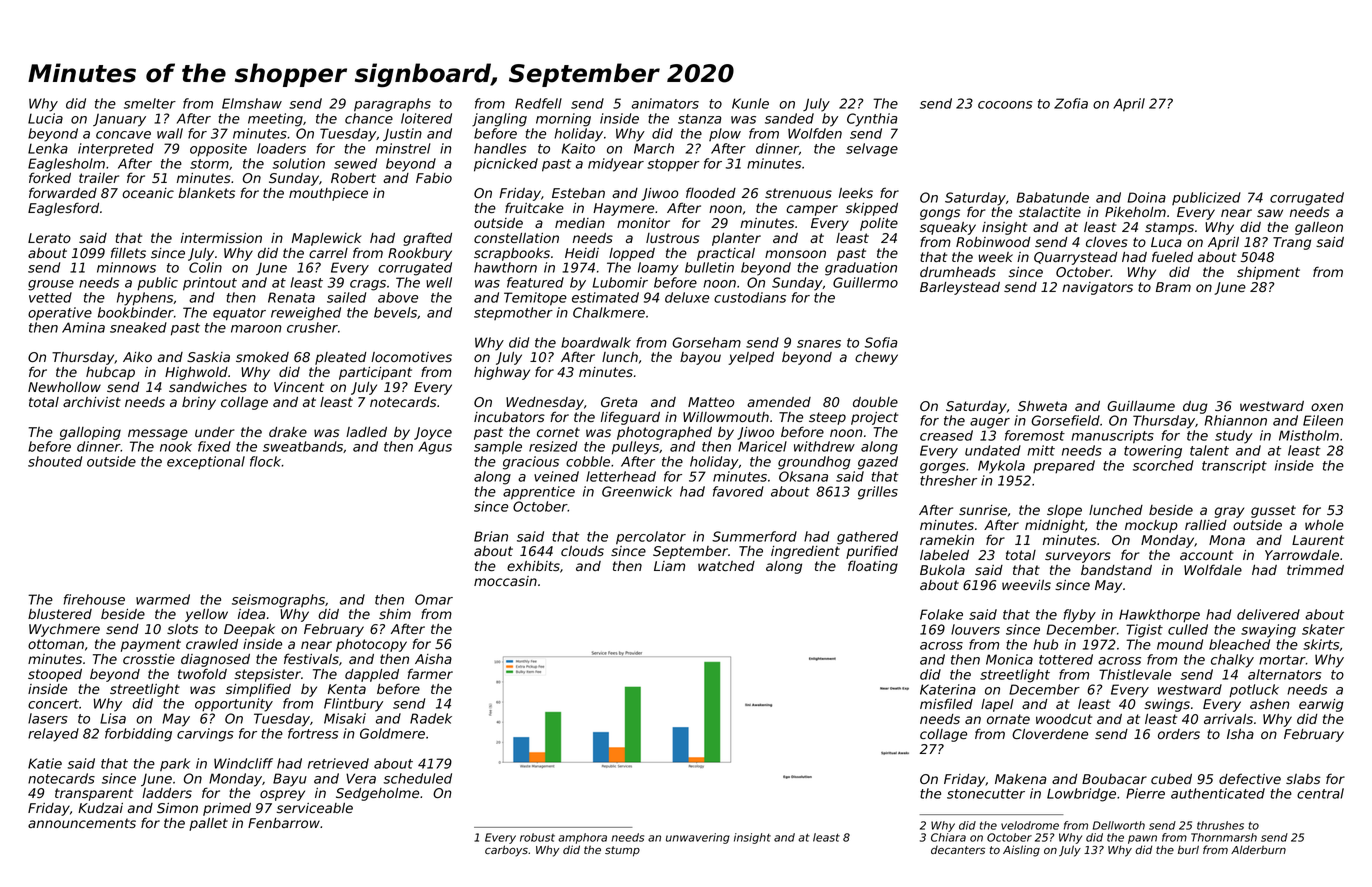  What do you see at coordinates (148, 193) in the image?
I see `oceanic` at bounding box center [148, 193].
